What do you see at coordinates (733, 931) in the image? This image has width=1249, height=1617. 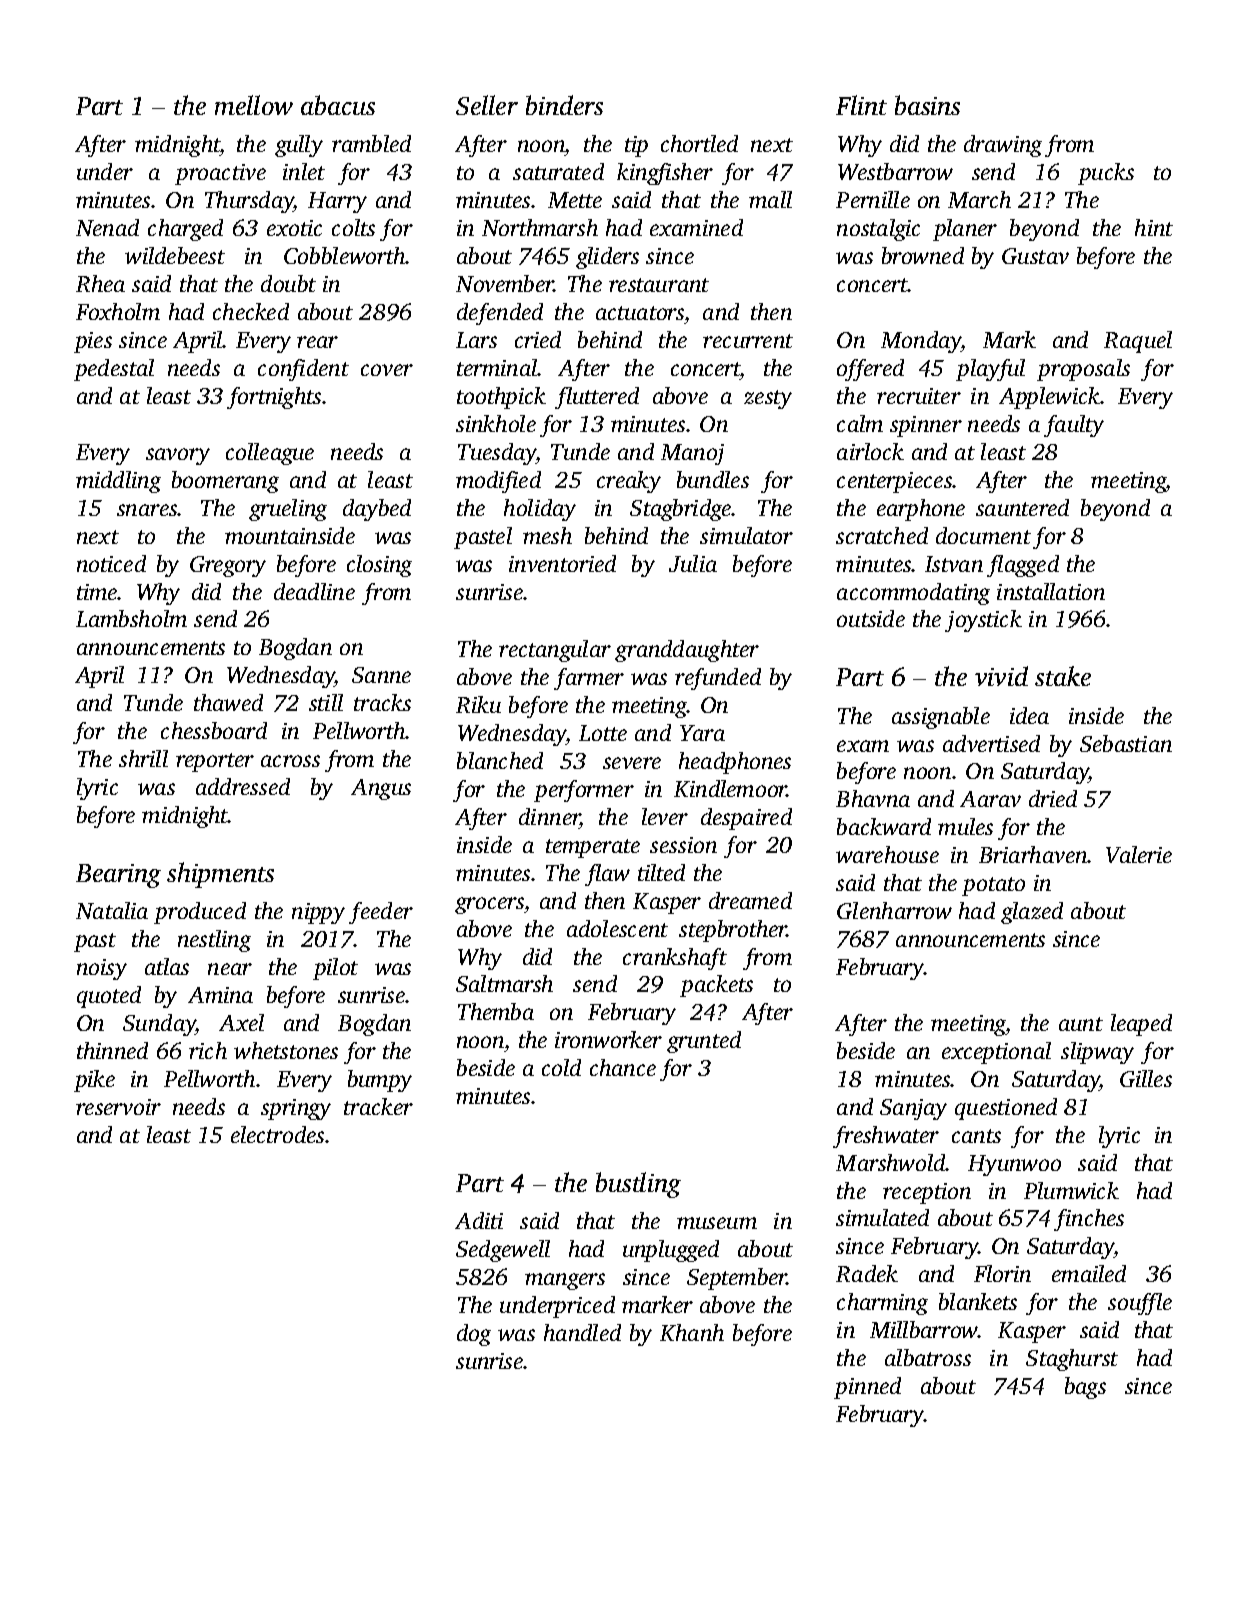 I see `stepbrother` at bounding box center [733, 931].
